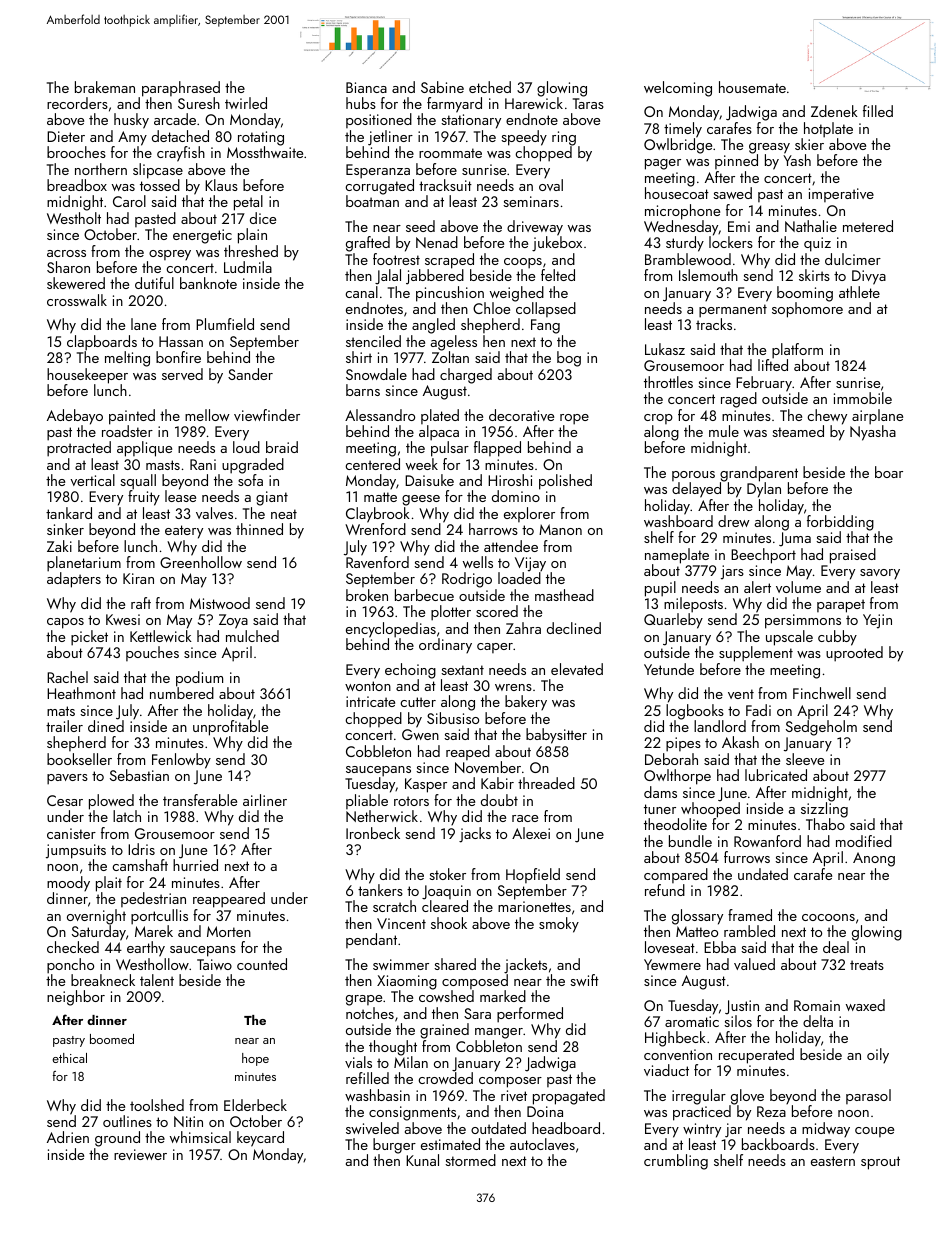  I want to click on slipcase, so click(158, 171).
